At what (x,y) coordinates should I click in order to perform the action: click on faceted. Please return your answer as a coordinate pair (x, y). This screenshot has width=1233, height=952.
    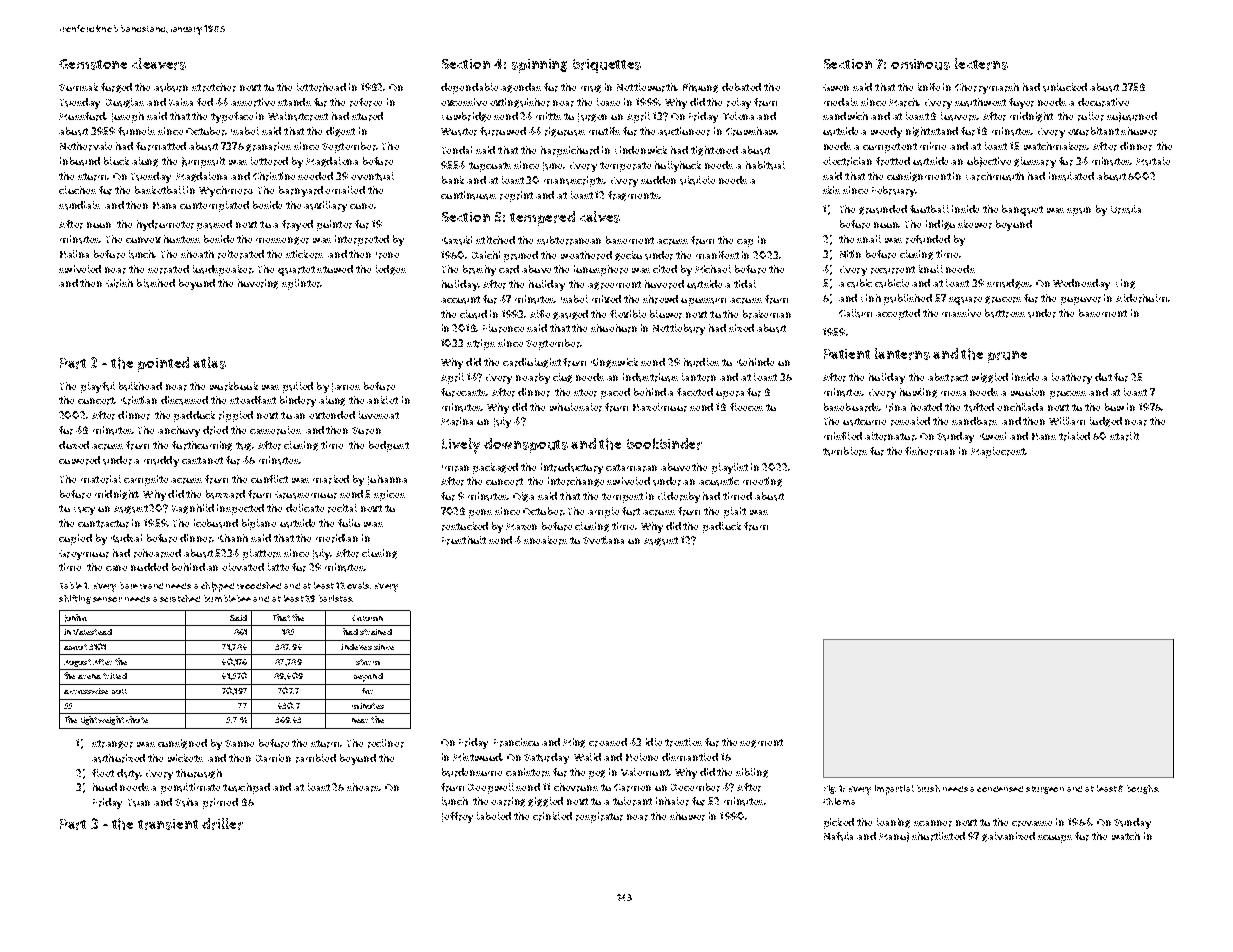
    Looking at the image, I should click on (695, 392).
